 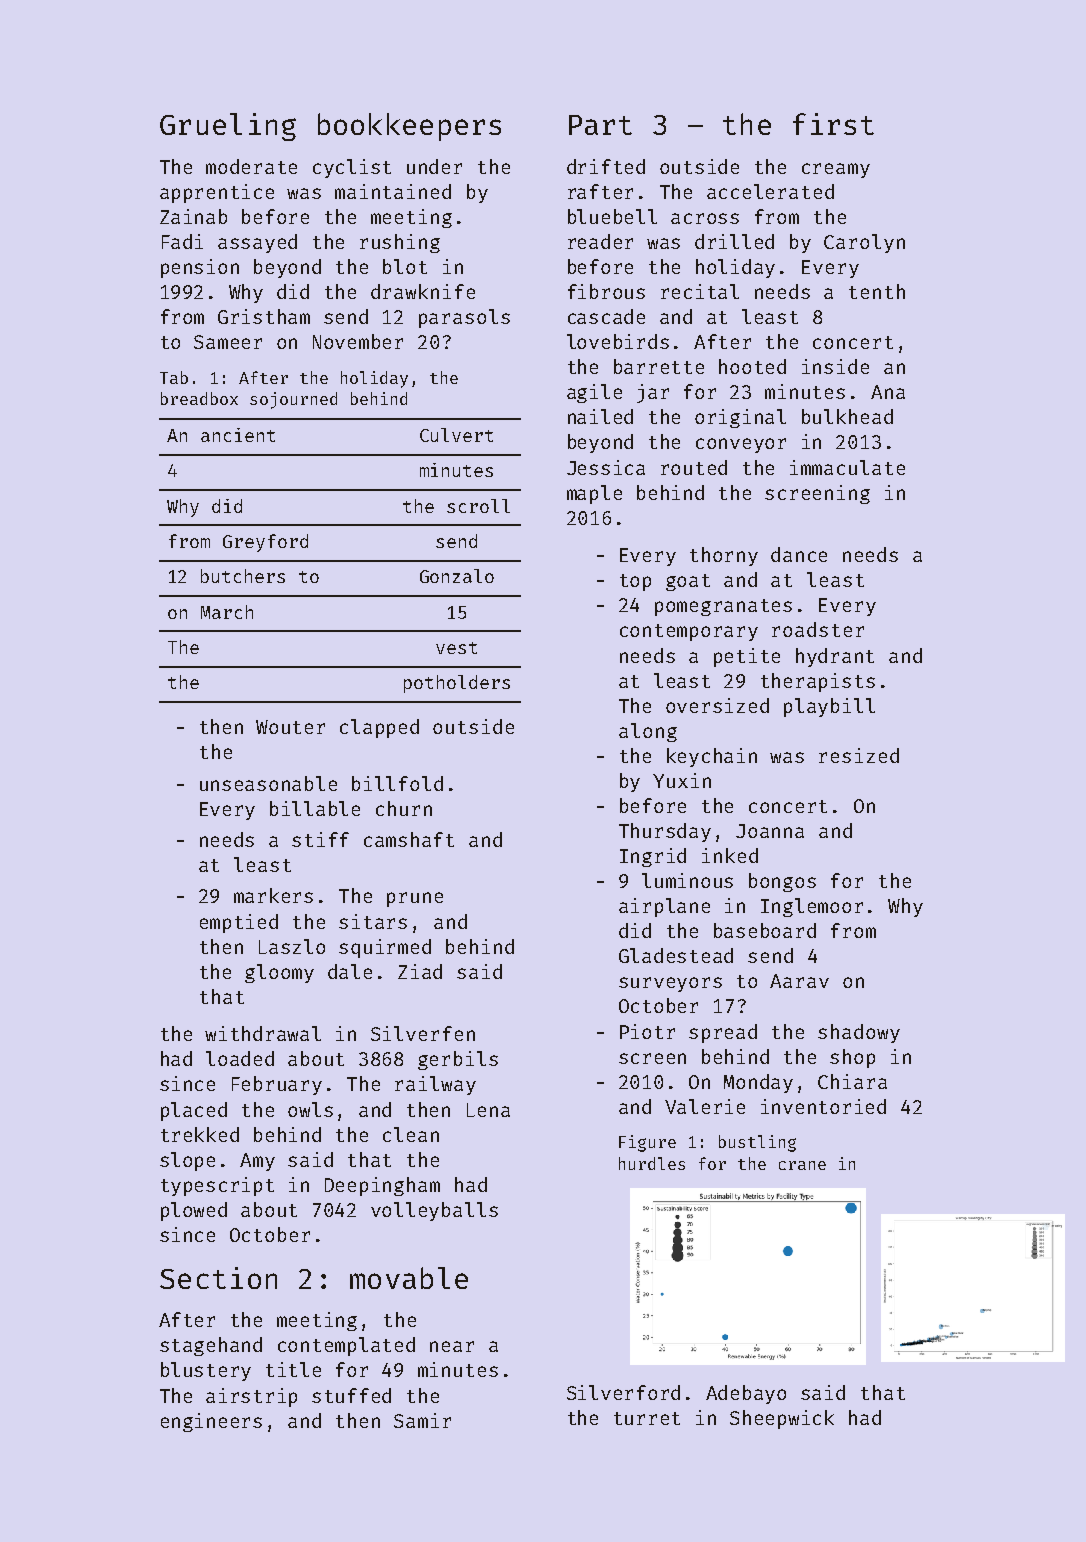 What do you see at coordinates (647, 1143) in the screenshot?
I see `Figure` at bounding box center [647, 1143].
